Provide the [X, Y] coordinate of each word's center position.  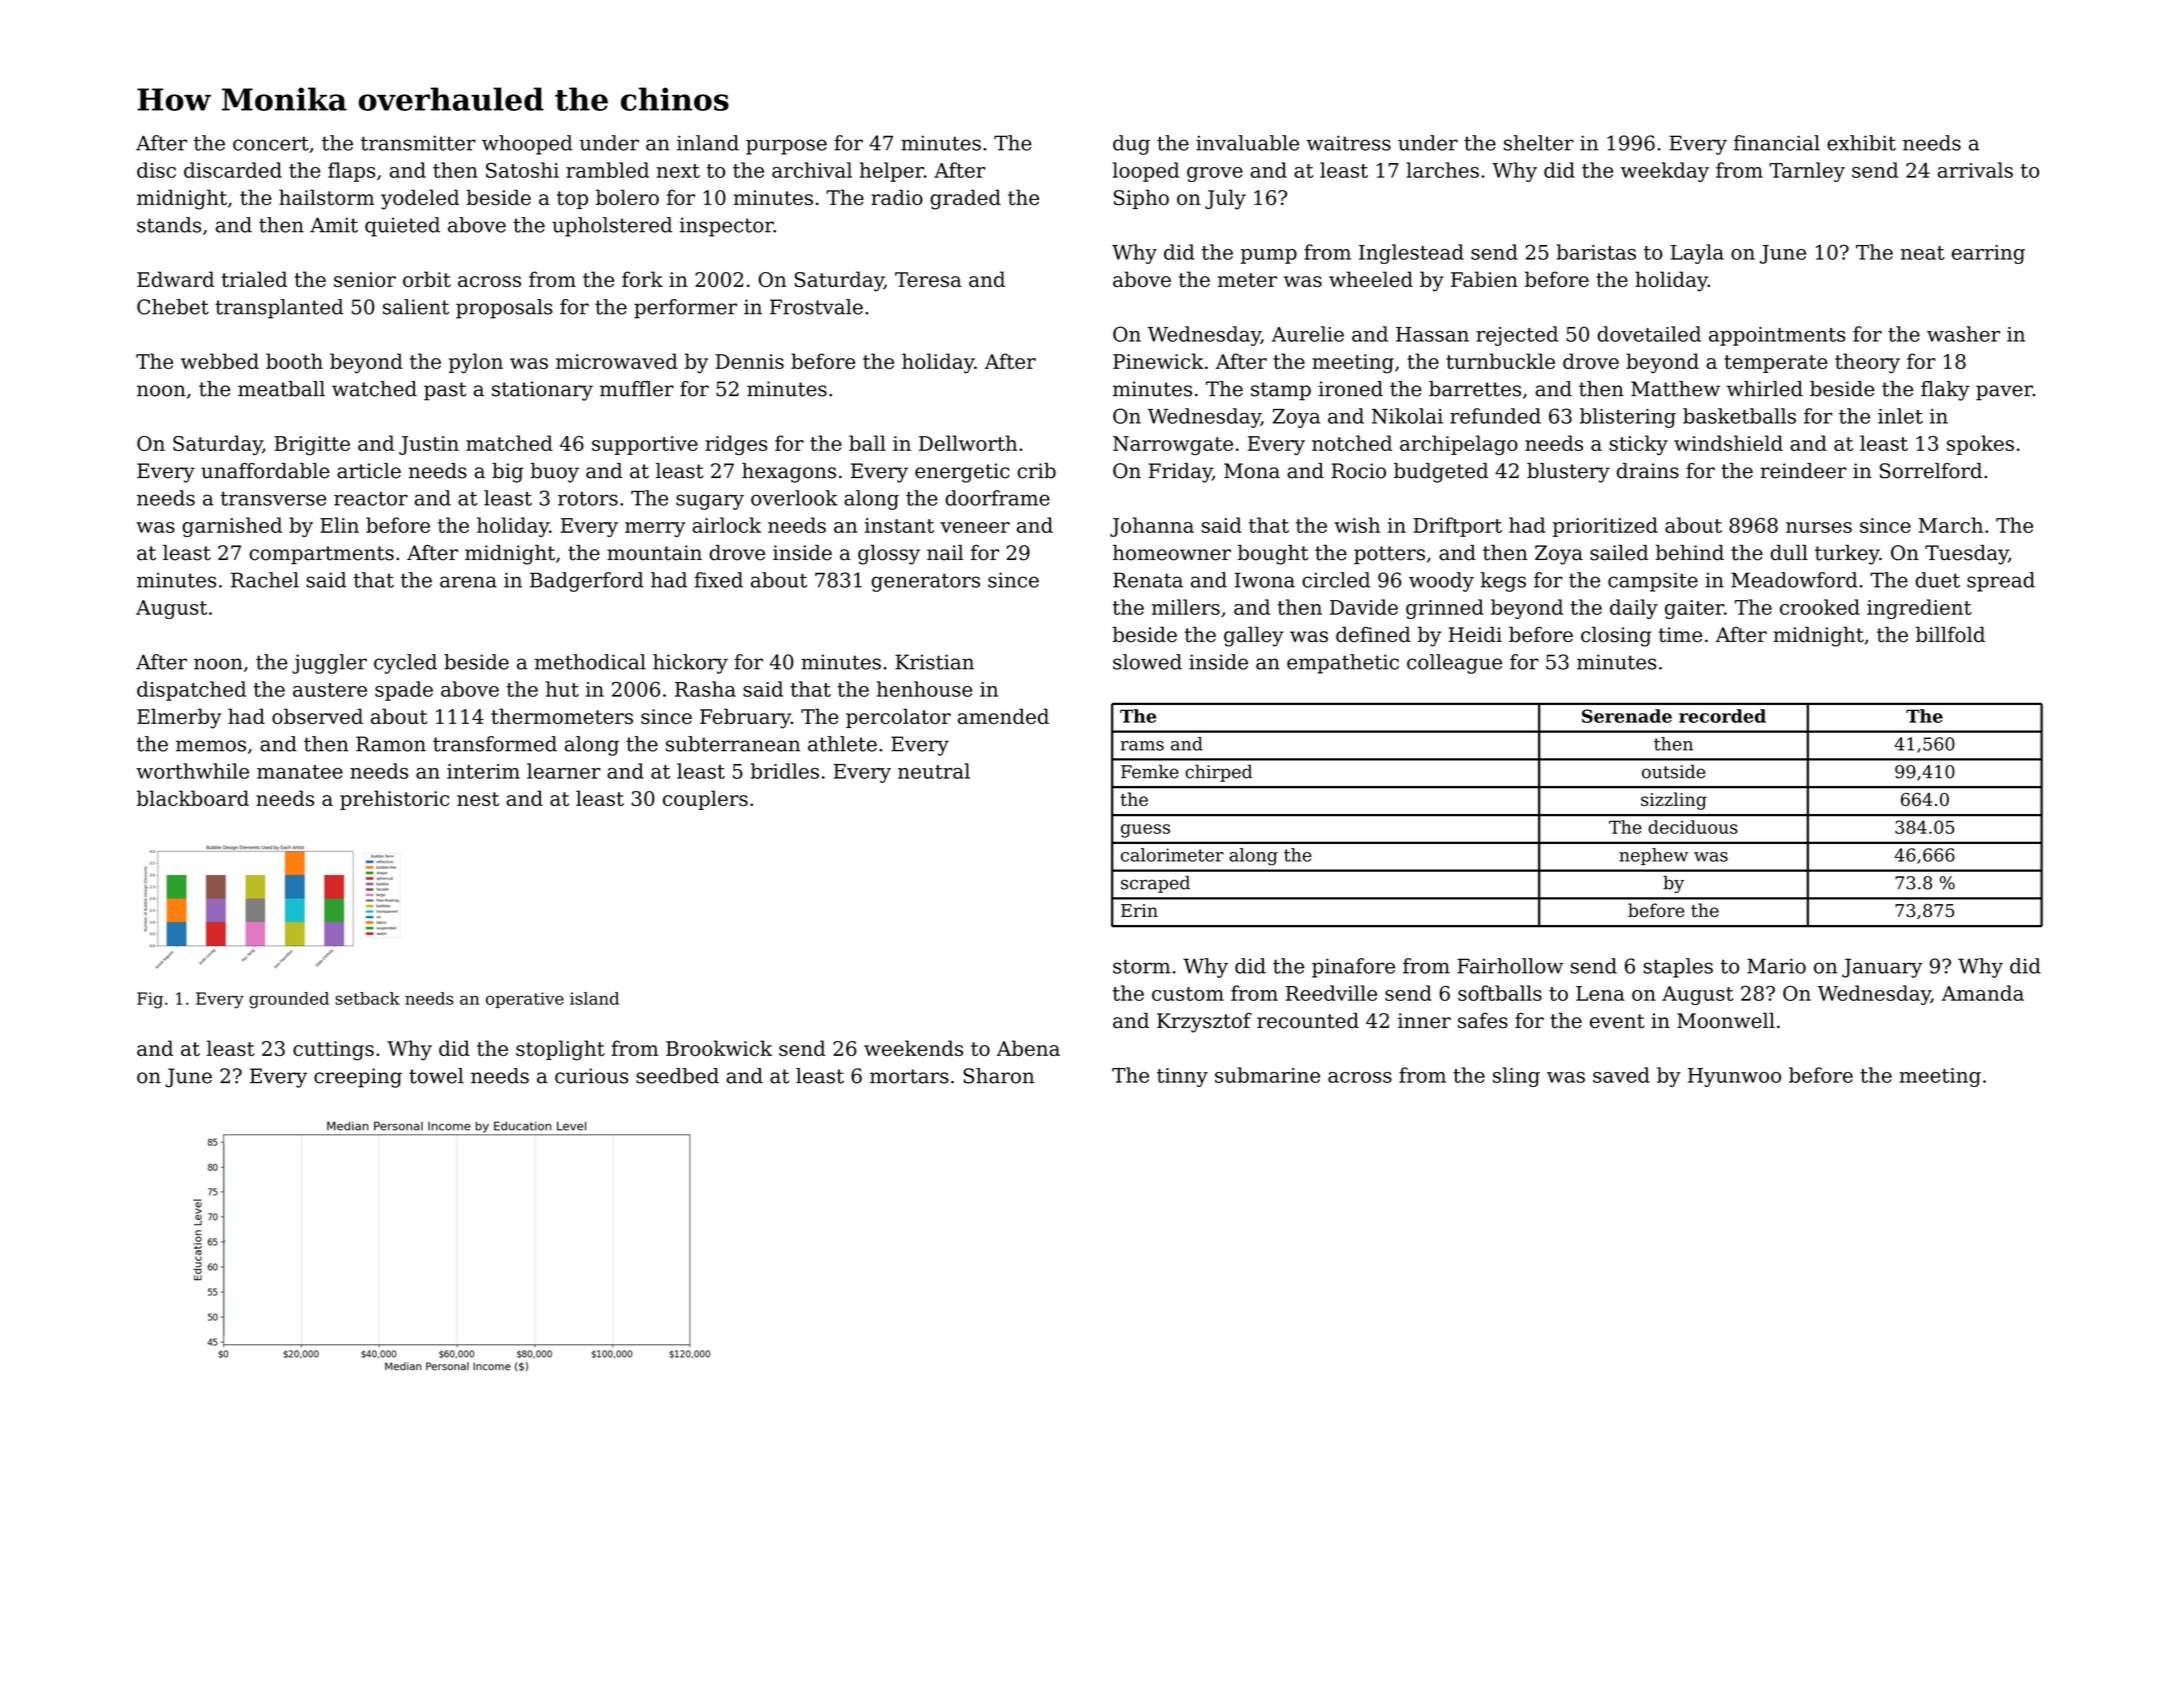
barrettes [1475, 389]
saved [1621, 1075]
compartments [321, 555]
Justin [429, 445]
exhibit [1861, 143]
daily [1634, 609]
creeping [358, 1078]
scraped [1155, 884]
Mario [1776, 966]
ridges [736, 445]
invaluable [1247, 143]
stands [169, 225]
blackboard [193, 798]
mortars [909, 1076]
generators [925, 582]
